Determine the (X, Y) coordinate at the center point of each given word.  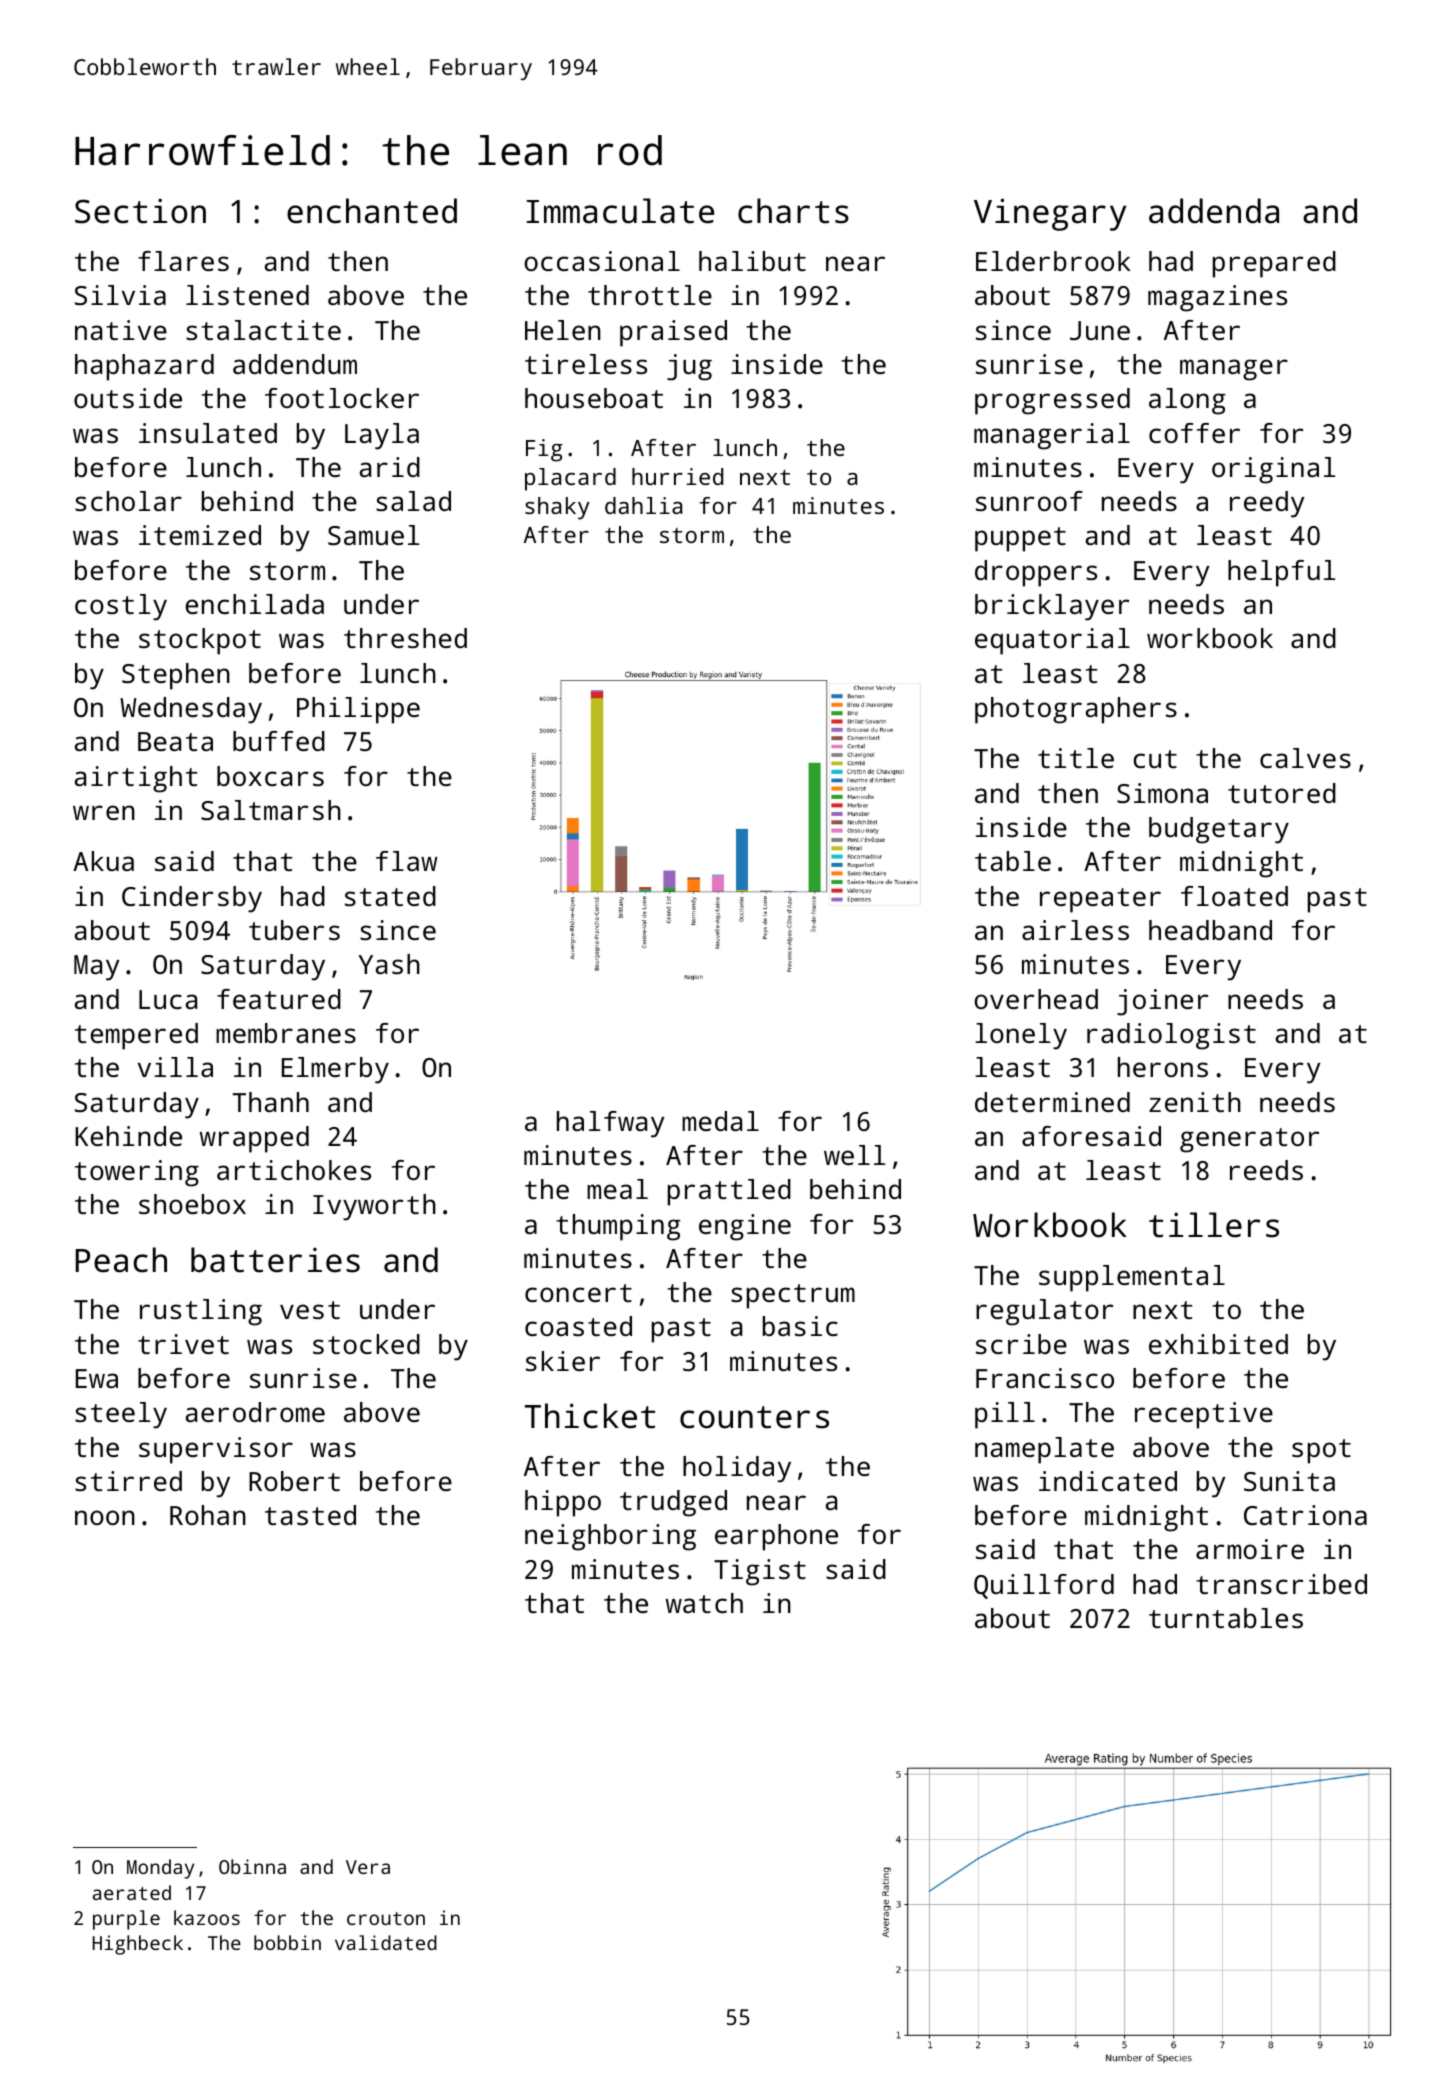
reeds (1266, 1170)
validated (386, 1942)
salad (413, 501)
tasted (310, 1515)
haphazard (144, 367)
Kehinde (128, 1136)
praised (673, 333)
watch (704, 1603)
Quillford (1044, 1586)
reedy (1267, 504)
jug (689, 367)
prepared (1274, 264)
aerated (132, 1892)
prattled (729, 1192)
